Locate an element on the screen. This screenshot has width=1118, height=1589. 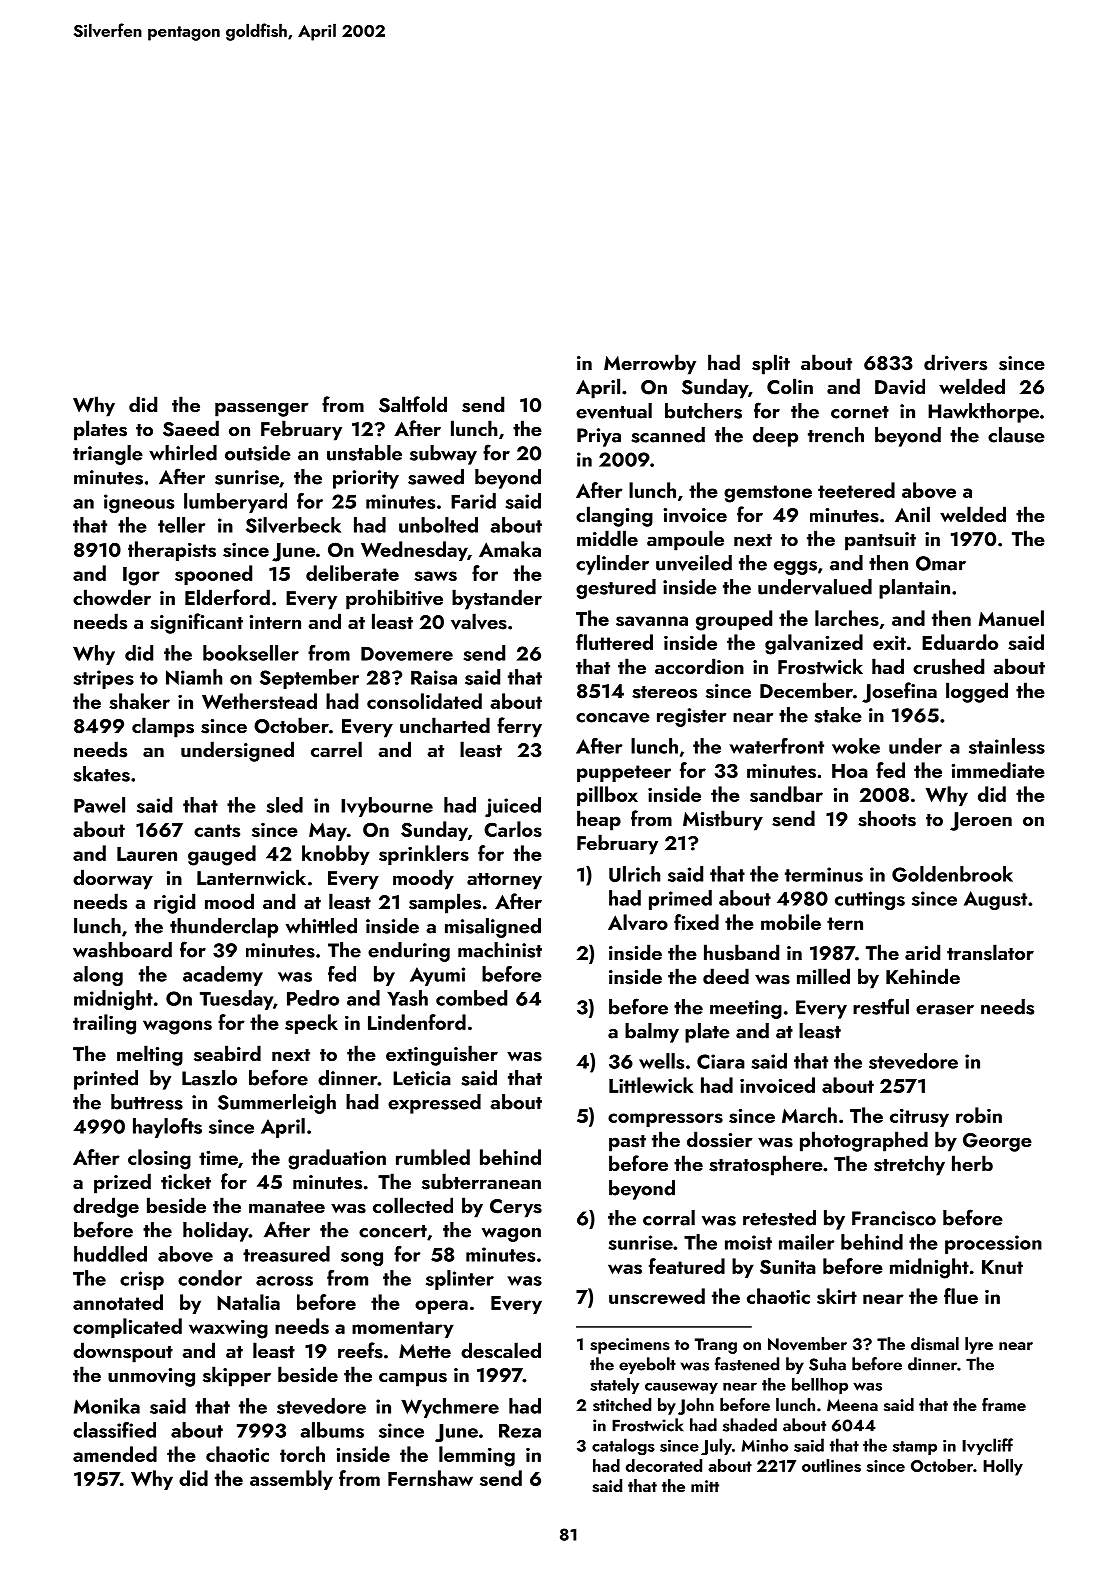
pillbox is located at coordinates (607, 796).
